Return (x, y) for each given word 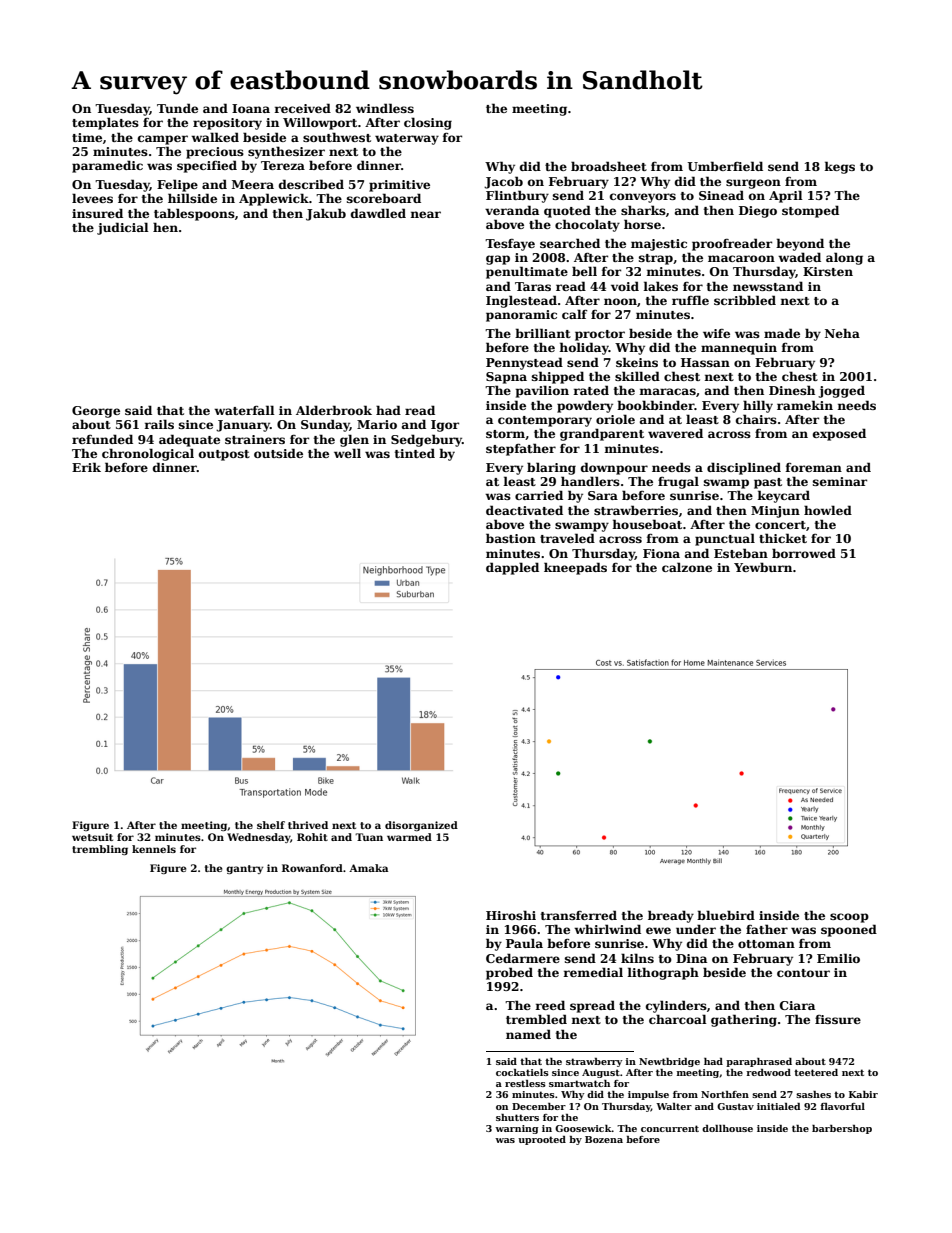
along (844, 258)
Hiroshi (511, 915)
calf (575, 314)
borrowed (804, 553)
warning (516, 1129)
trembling (100, 850)
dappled (512, 568)
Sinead (721, 195)
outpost (224, 455)
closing (428, 123)
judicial (123, 228)
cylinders (676, 1006)
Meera (253, 184)
